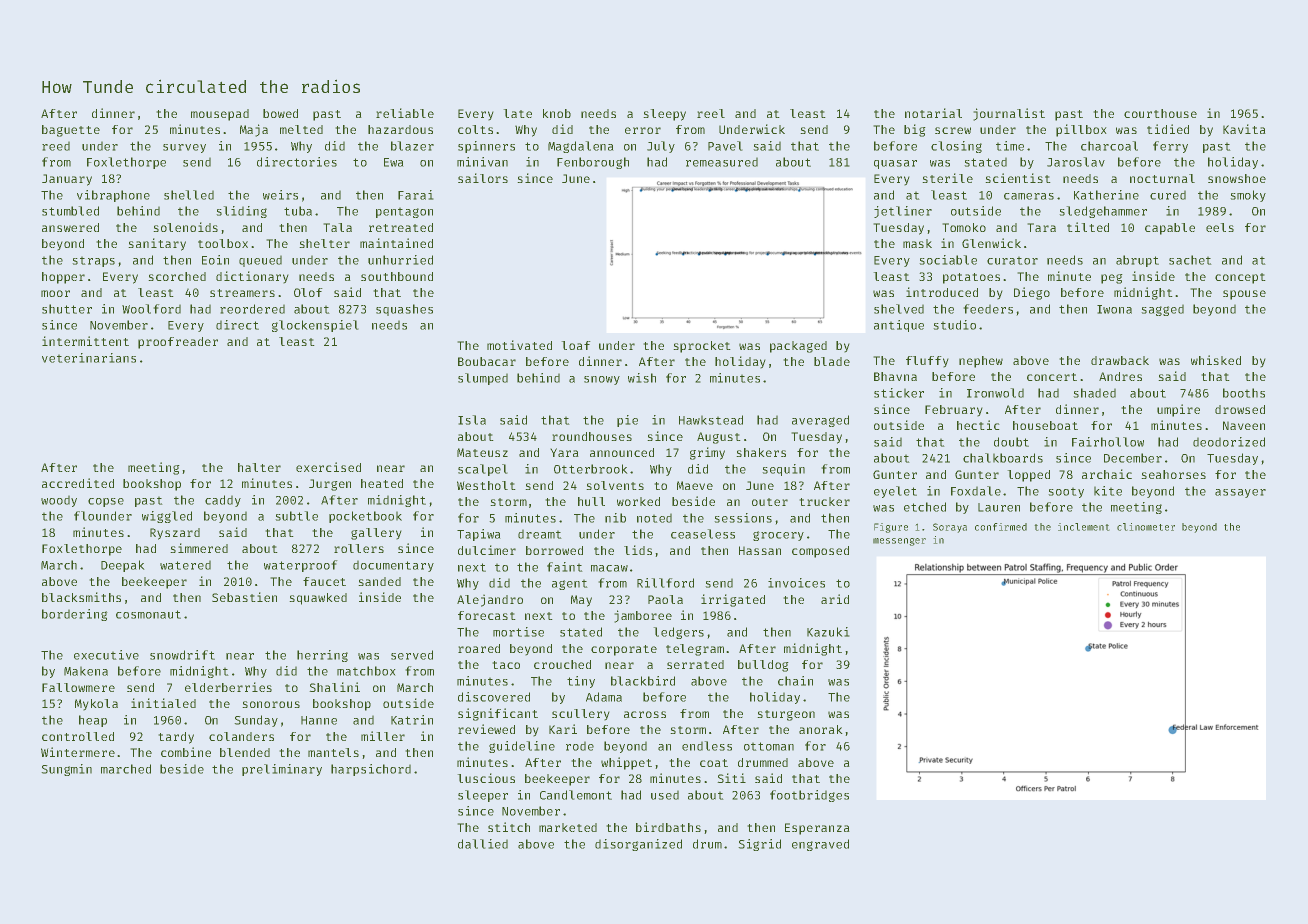  I want to click on pentagon, so click(404, 212).
